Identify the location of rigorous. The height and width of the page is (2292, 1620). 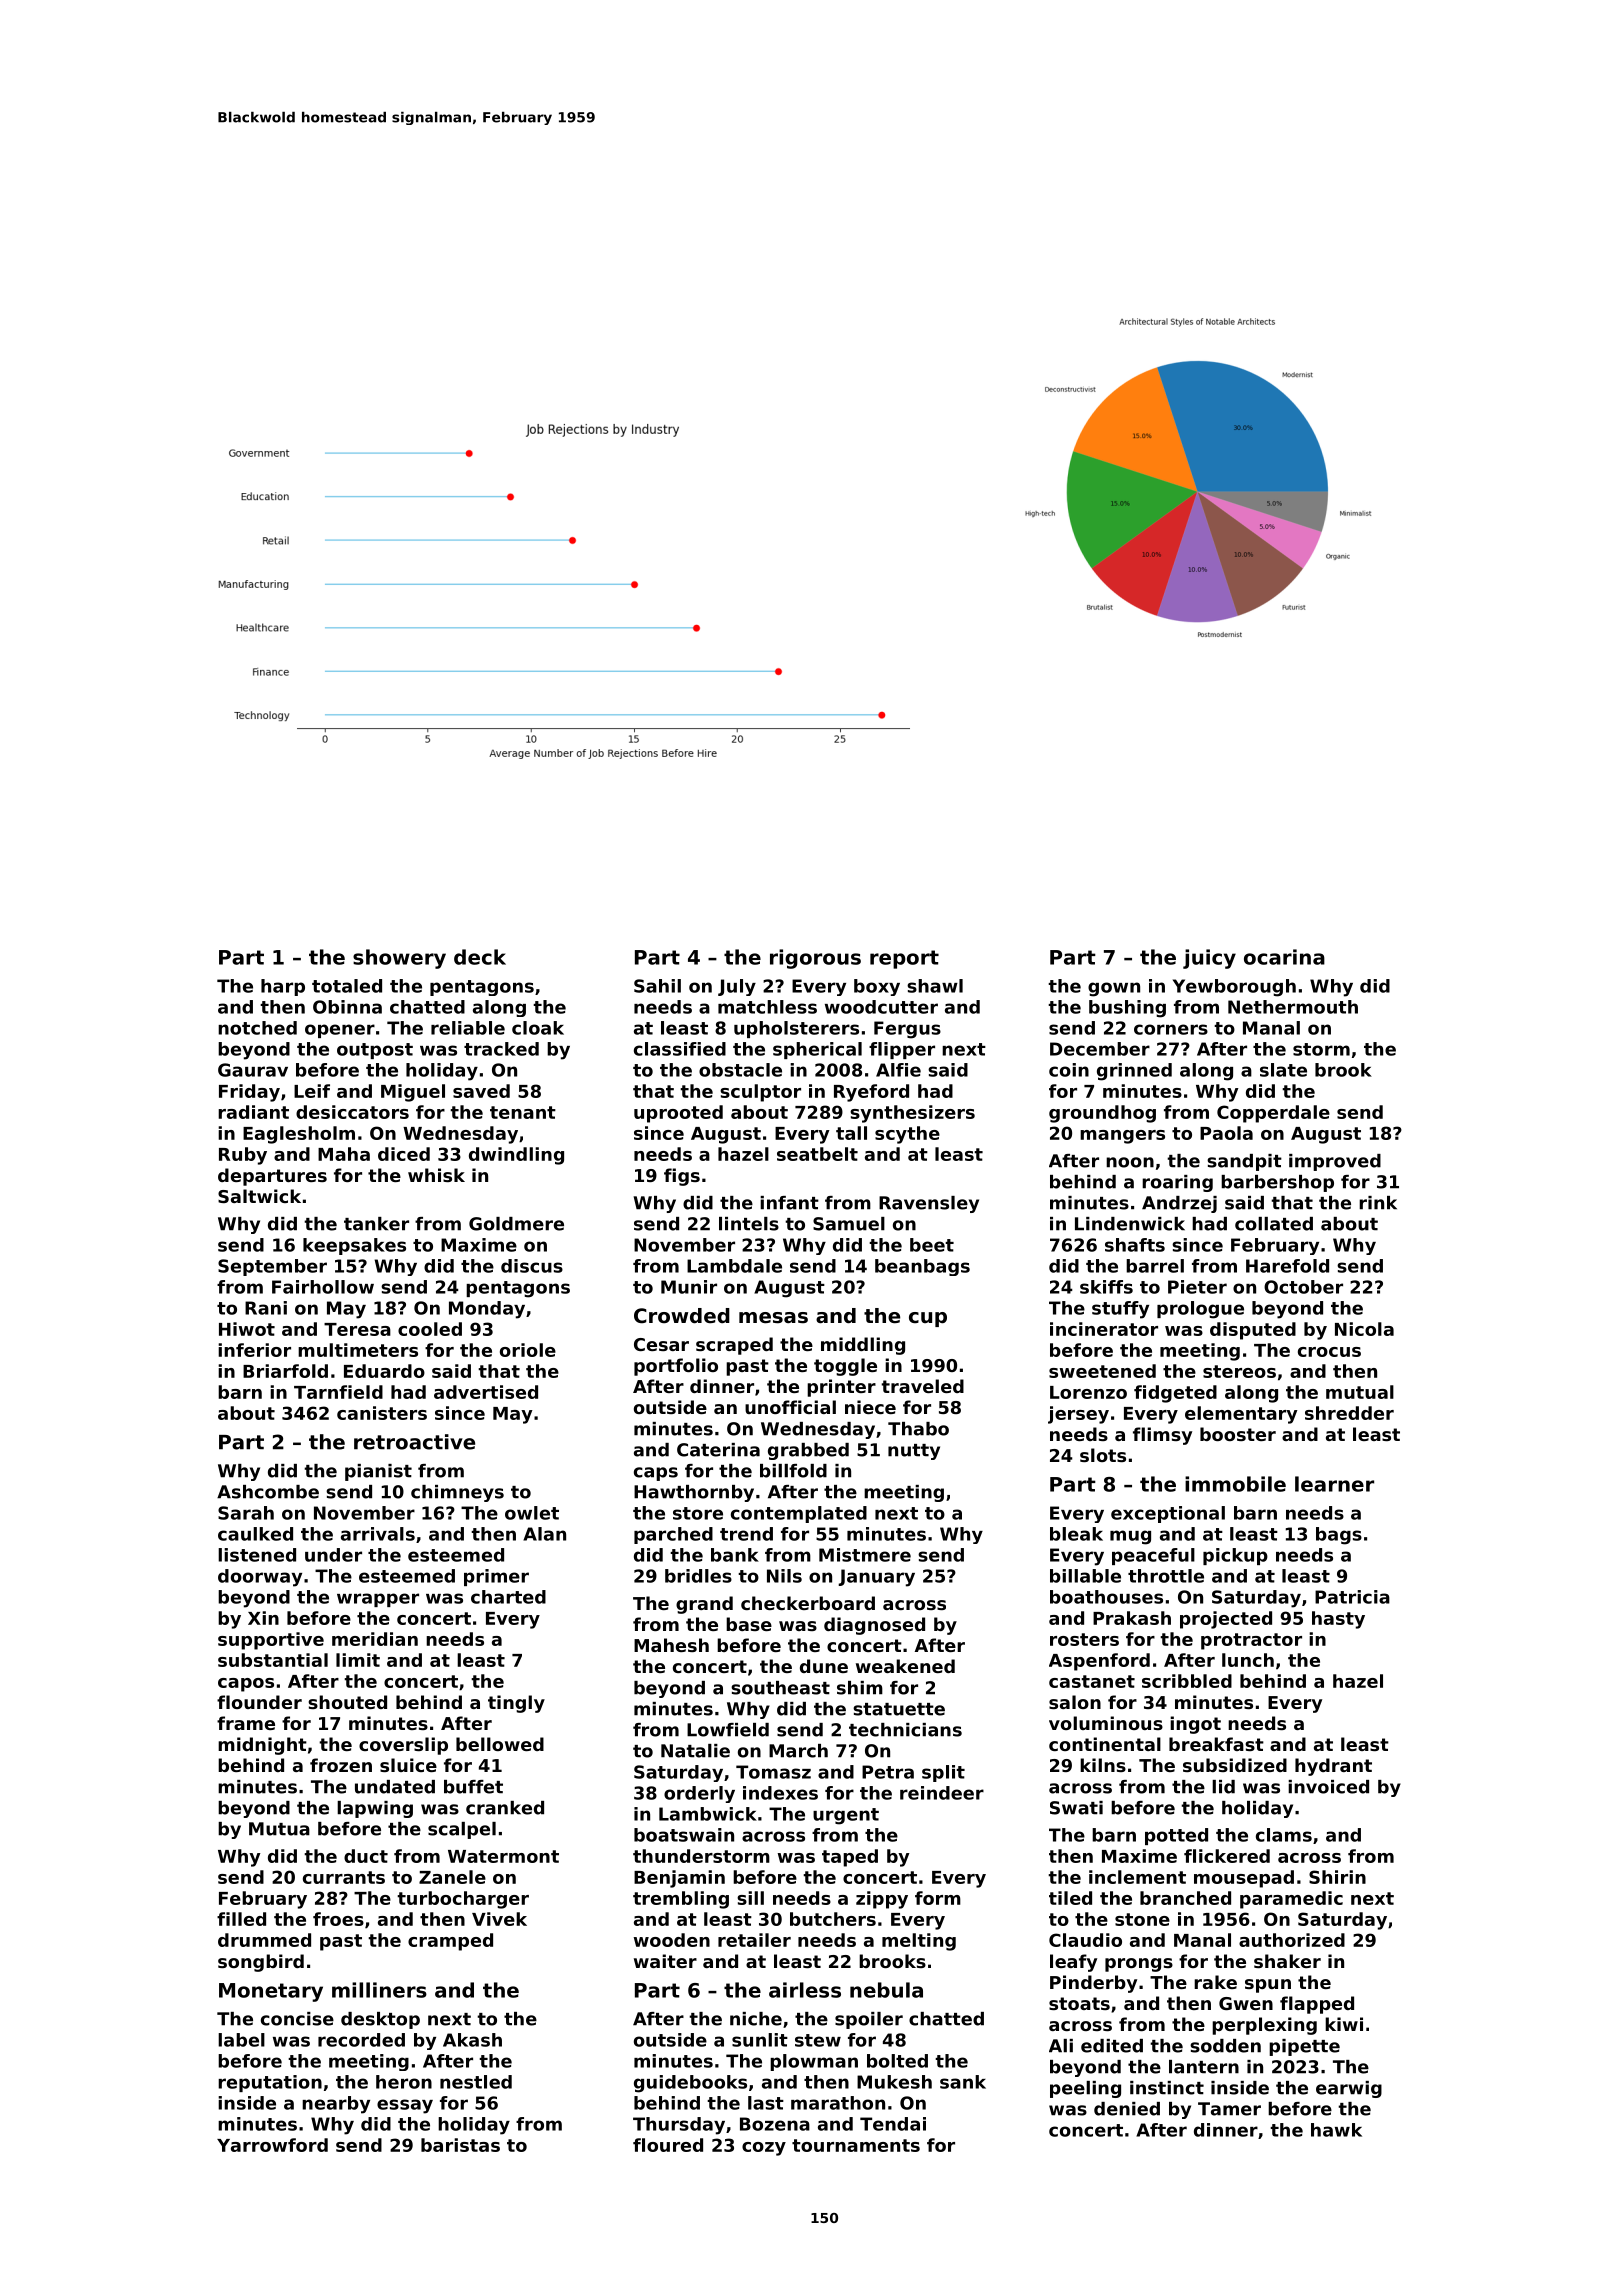
(815, 959).
